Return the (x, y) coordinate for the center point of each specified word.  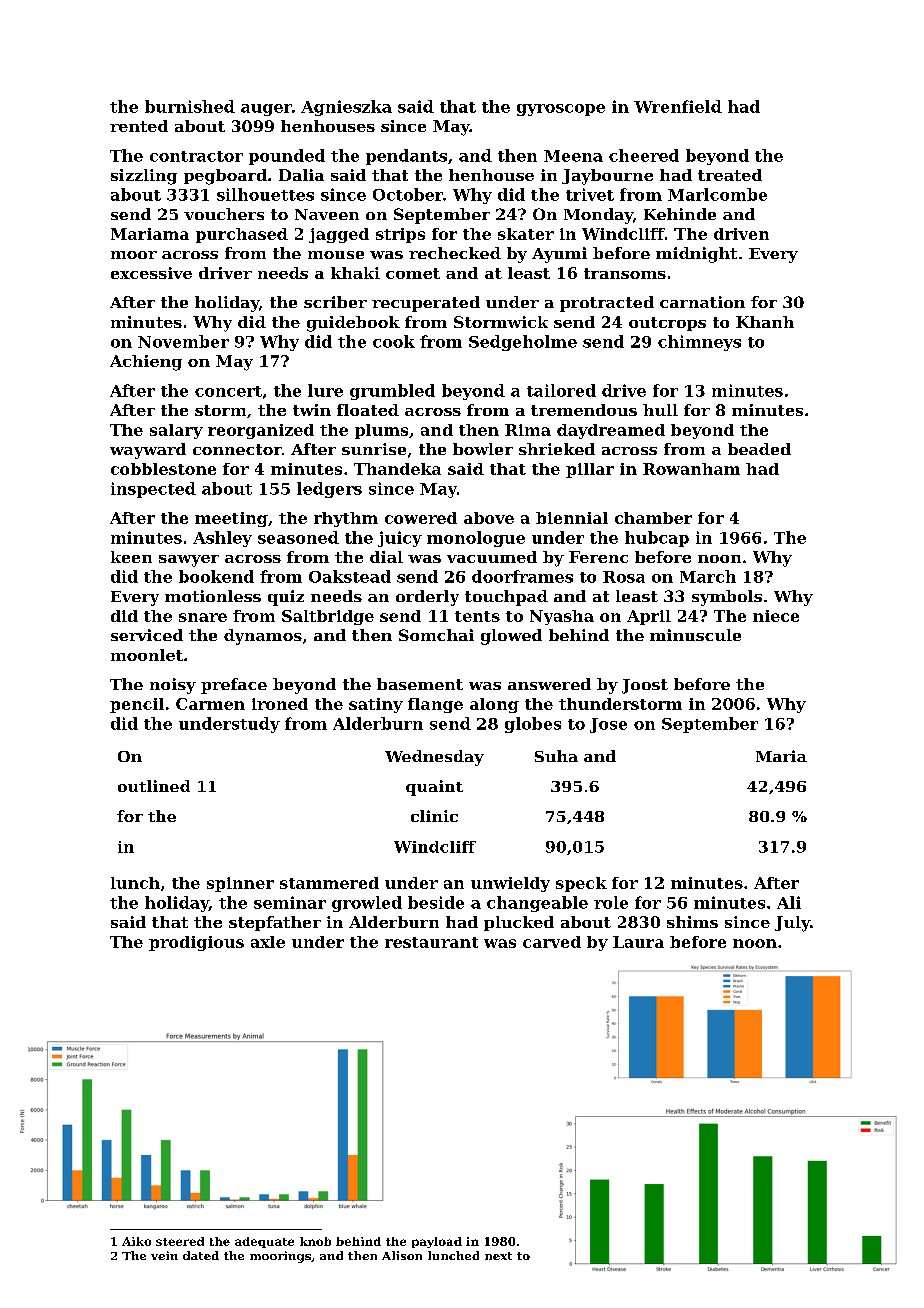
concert (228, 391)
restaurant (431, 942)
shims (692, 922)
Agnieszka (346, 108)
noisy (173, 686)
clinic (434, 816)
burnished (190, 106)
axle (268, 942)
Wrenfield (678, 106)
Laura (638, 942)
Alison (402, 1255)
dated (201, 1255)
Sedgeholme (523, 343)
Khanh (765, 322)
